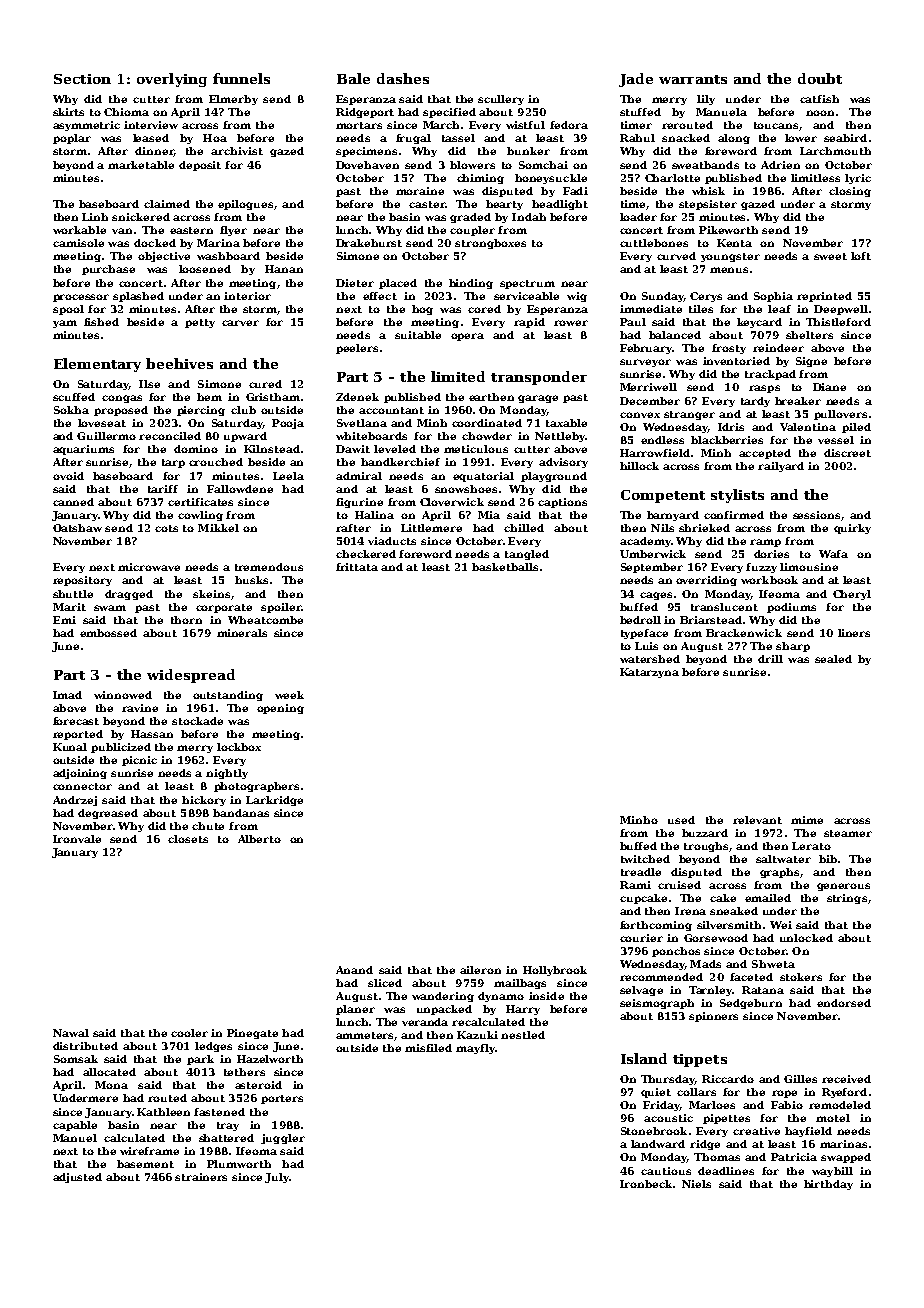 The image size is (924, 1308). What do you see at coordinates (833, 659) in the image?
I see `sealed` at bounding box center [833, 659].
